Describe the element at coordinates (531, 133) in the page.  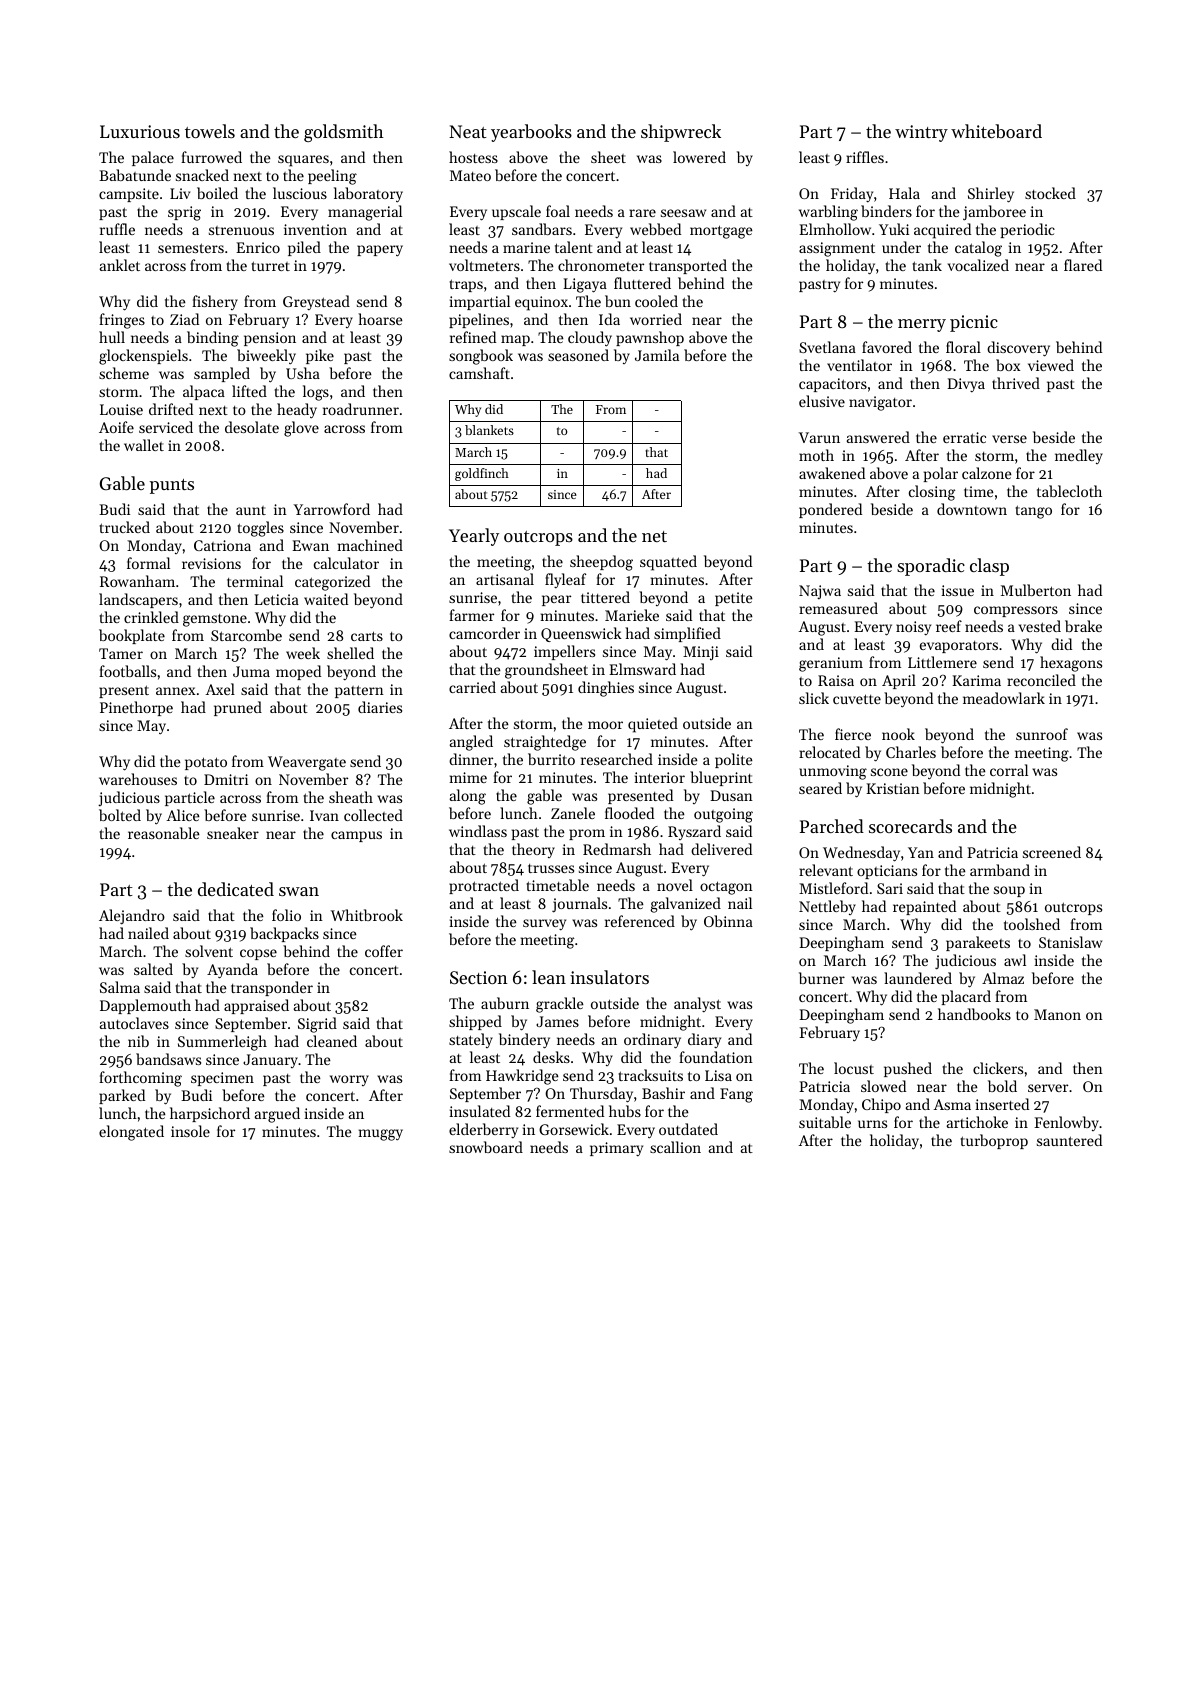
I see `yearbooks` at that location.
